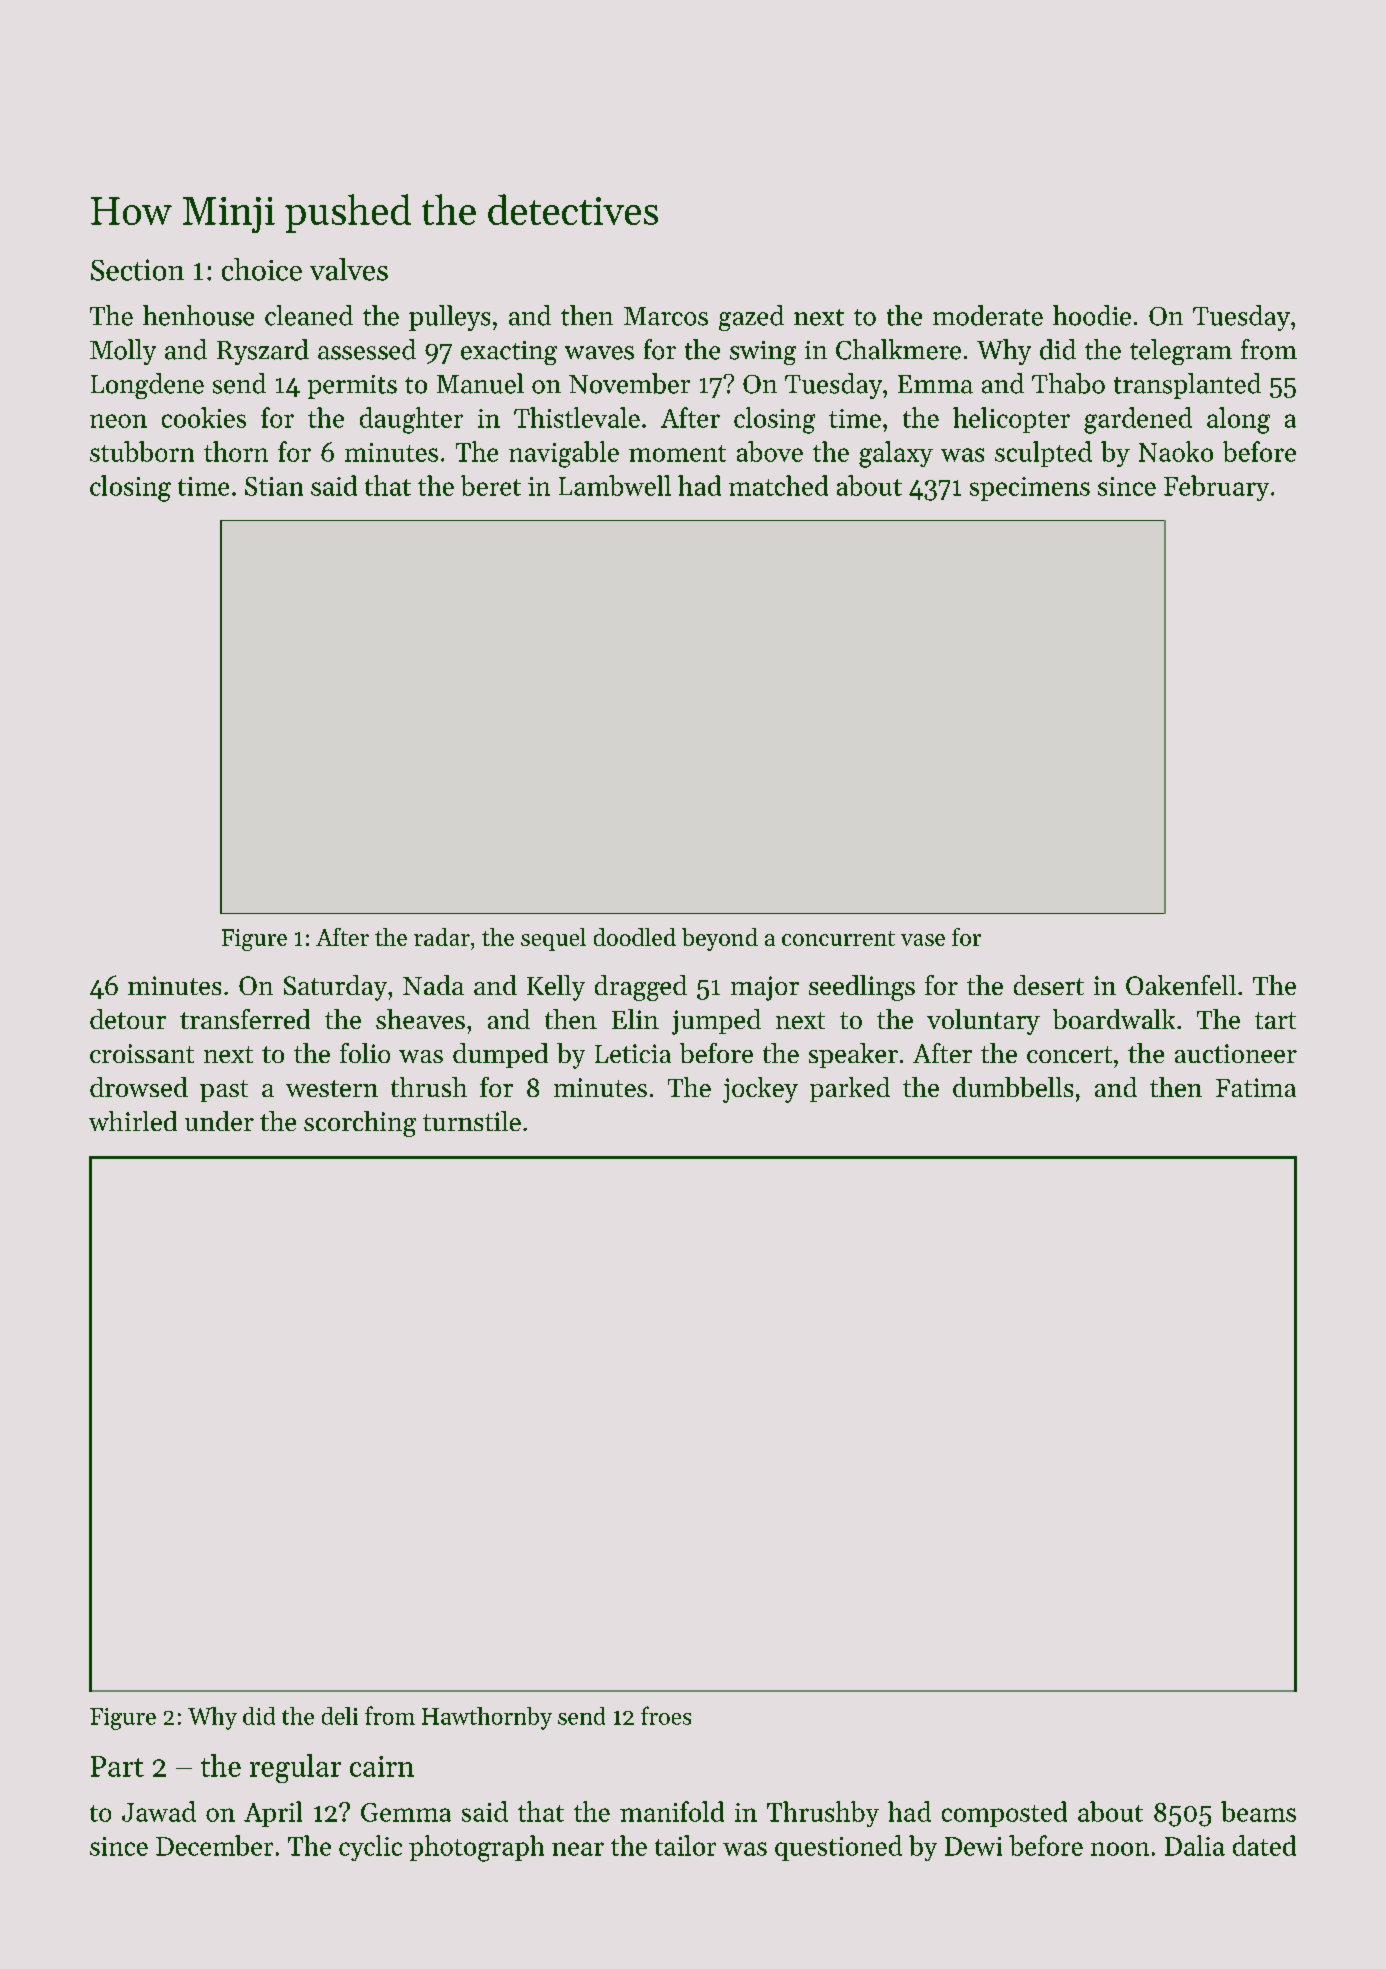 This document has width=1386, height=1969. I want to click on December, so click(214, 1845).
